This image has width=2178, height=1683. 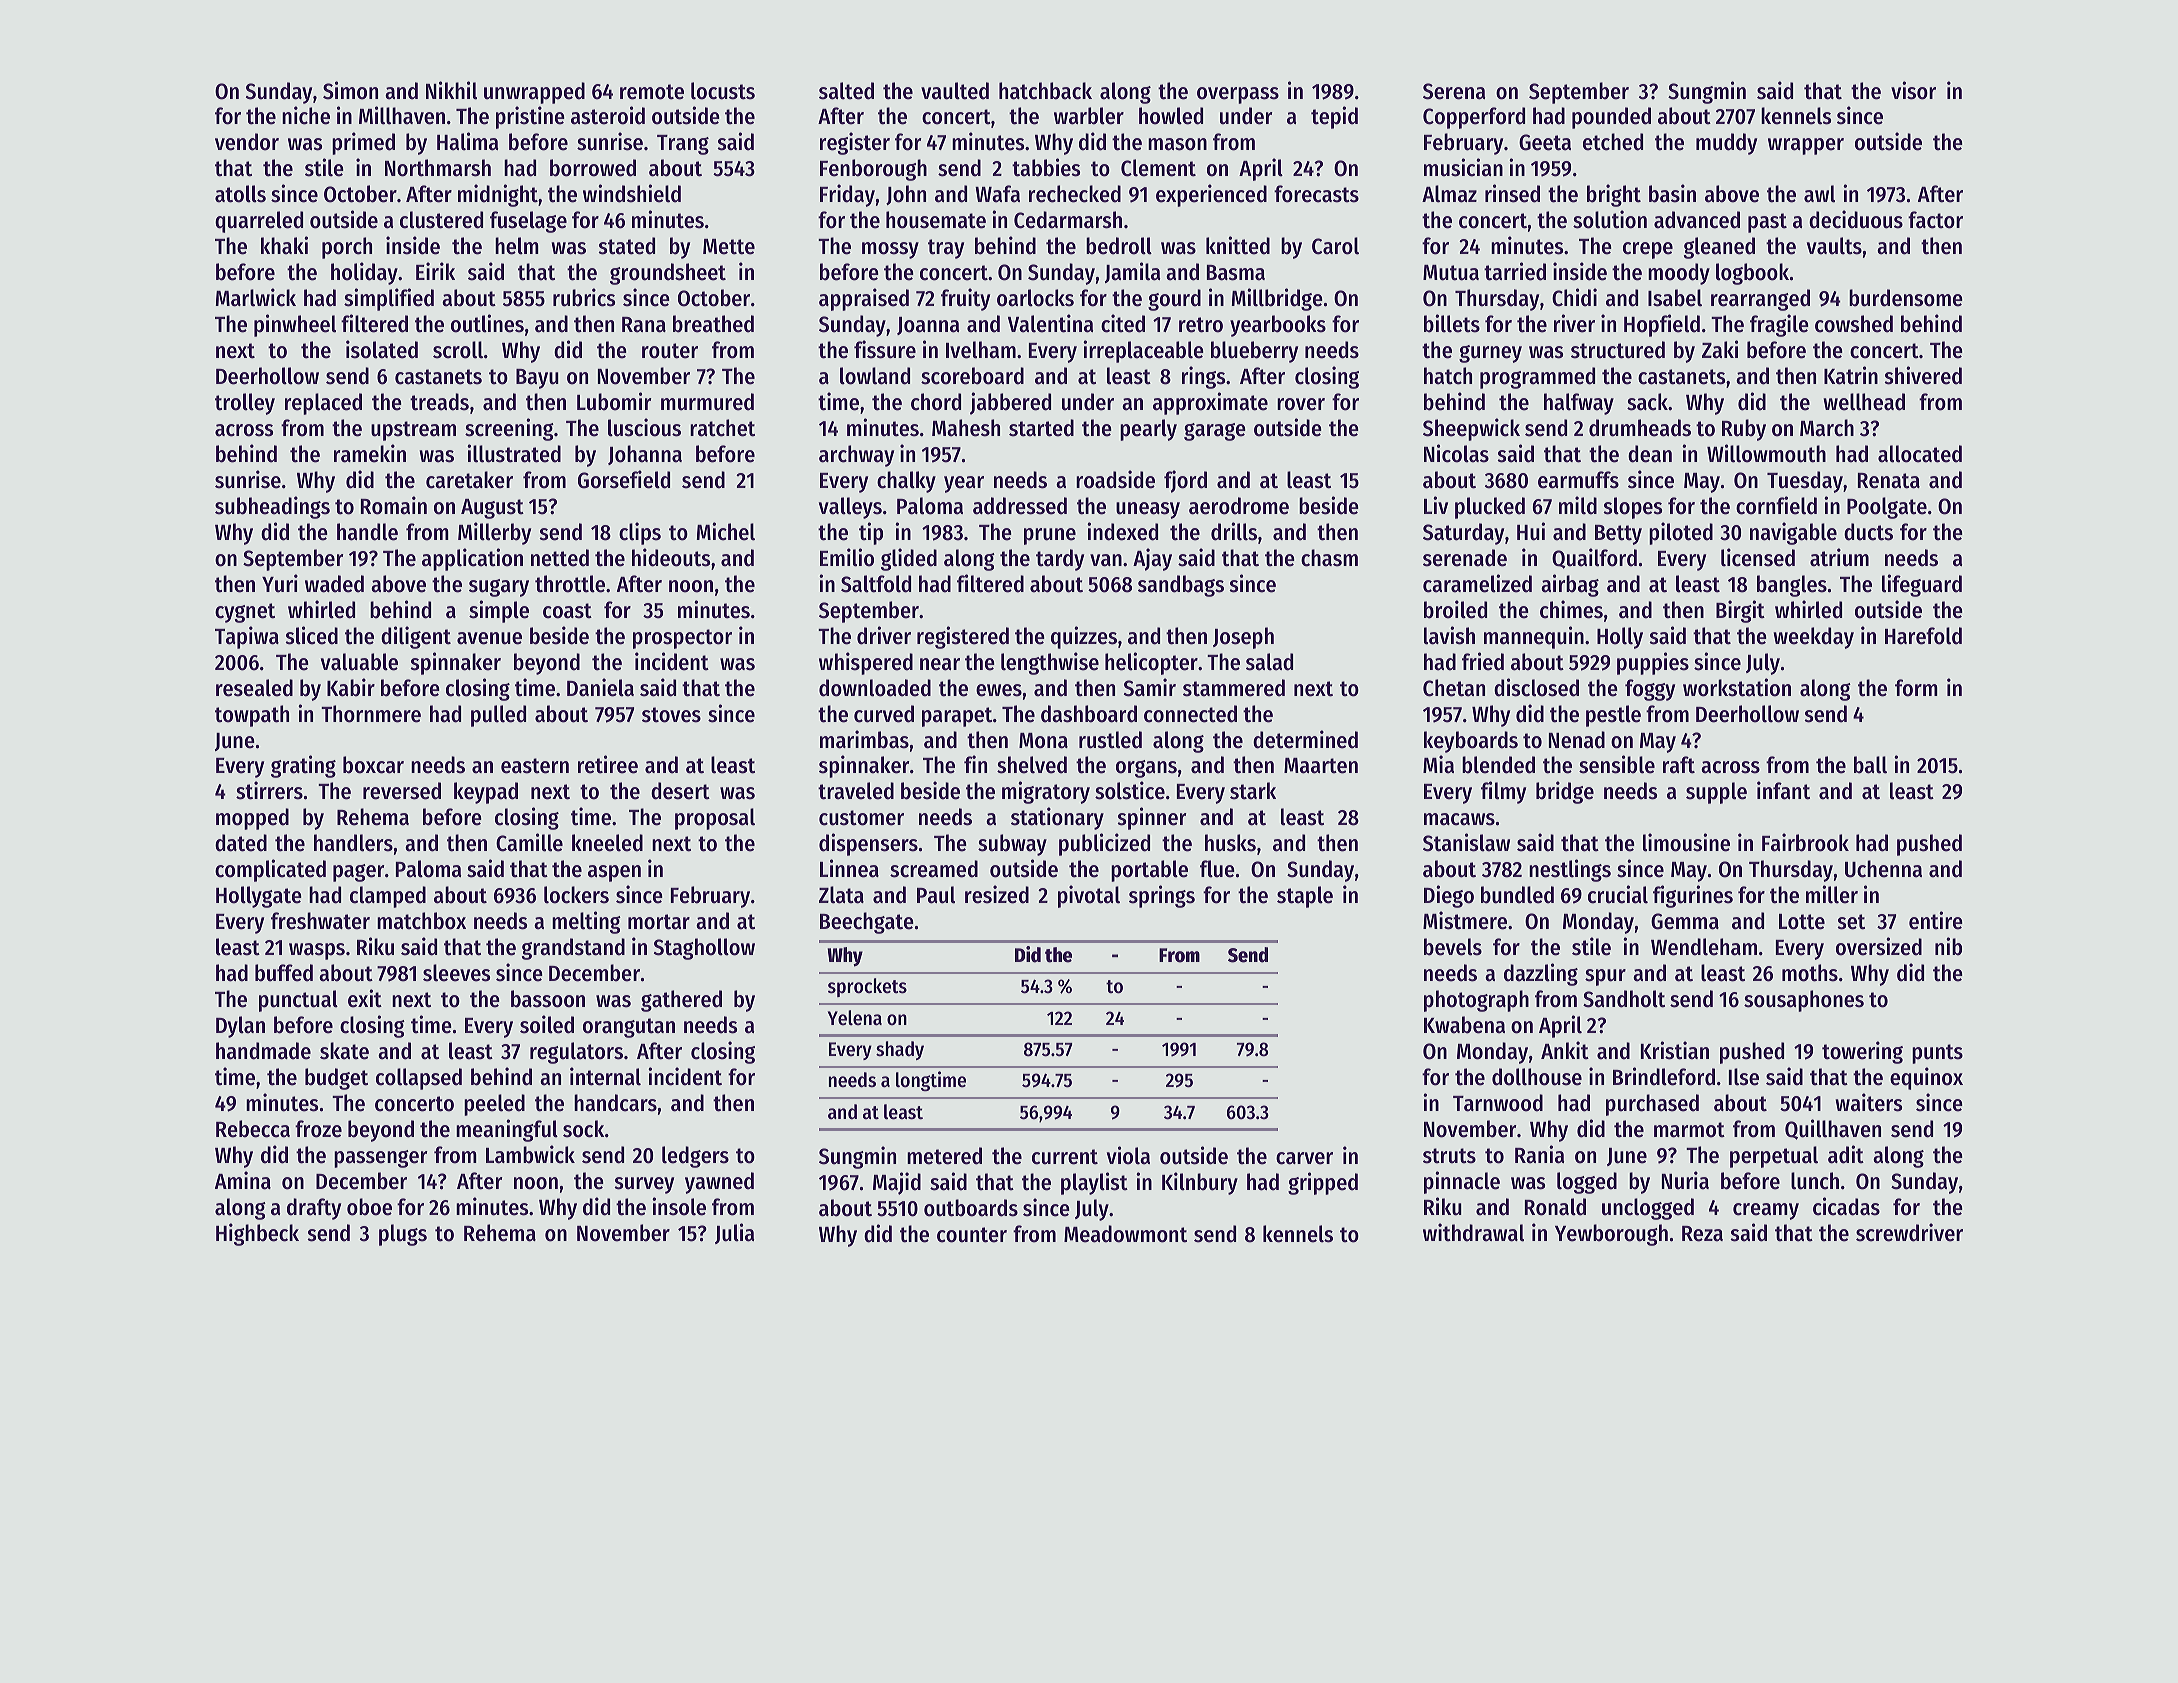 What do you see at coordinates (605, 1076) in the image?
I see `internal` at bounding box center [605, 1076].
